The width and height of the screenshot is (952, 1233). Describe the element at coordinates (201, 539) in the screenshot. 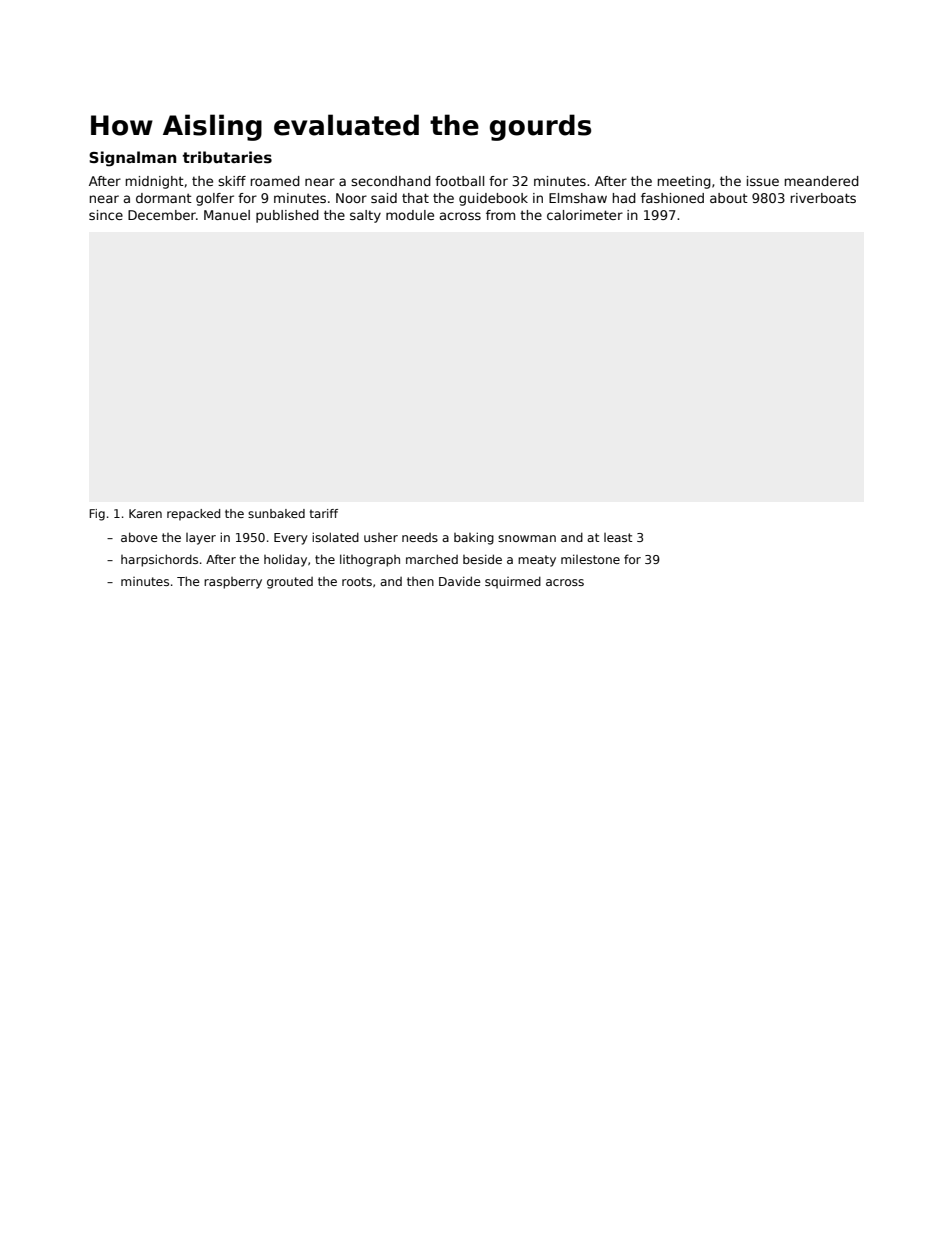

I see `layer` at that location.
